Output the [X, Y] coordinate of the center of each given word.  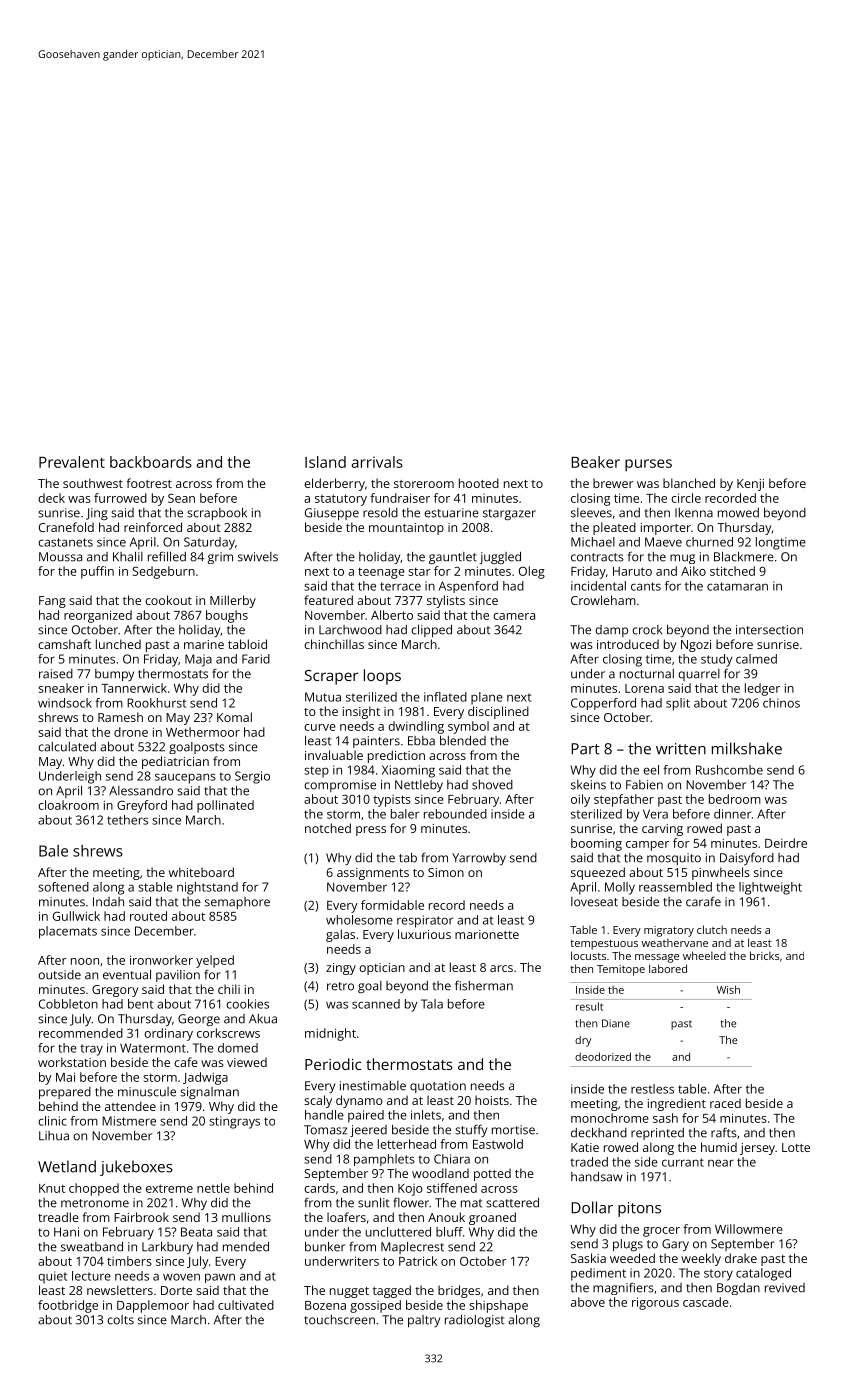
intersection [769, 630]
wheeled [704, 955]
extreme [169, 1188]
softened [63, 887]
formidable [392, 905]
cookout [168, 600]
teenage [381, 573]
